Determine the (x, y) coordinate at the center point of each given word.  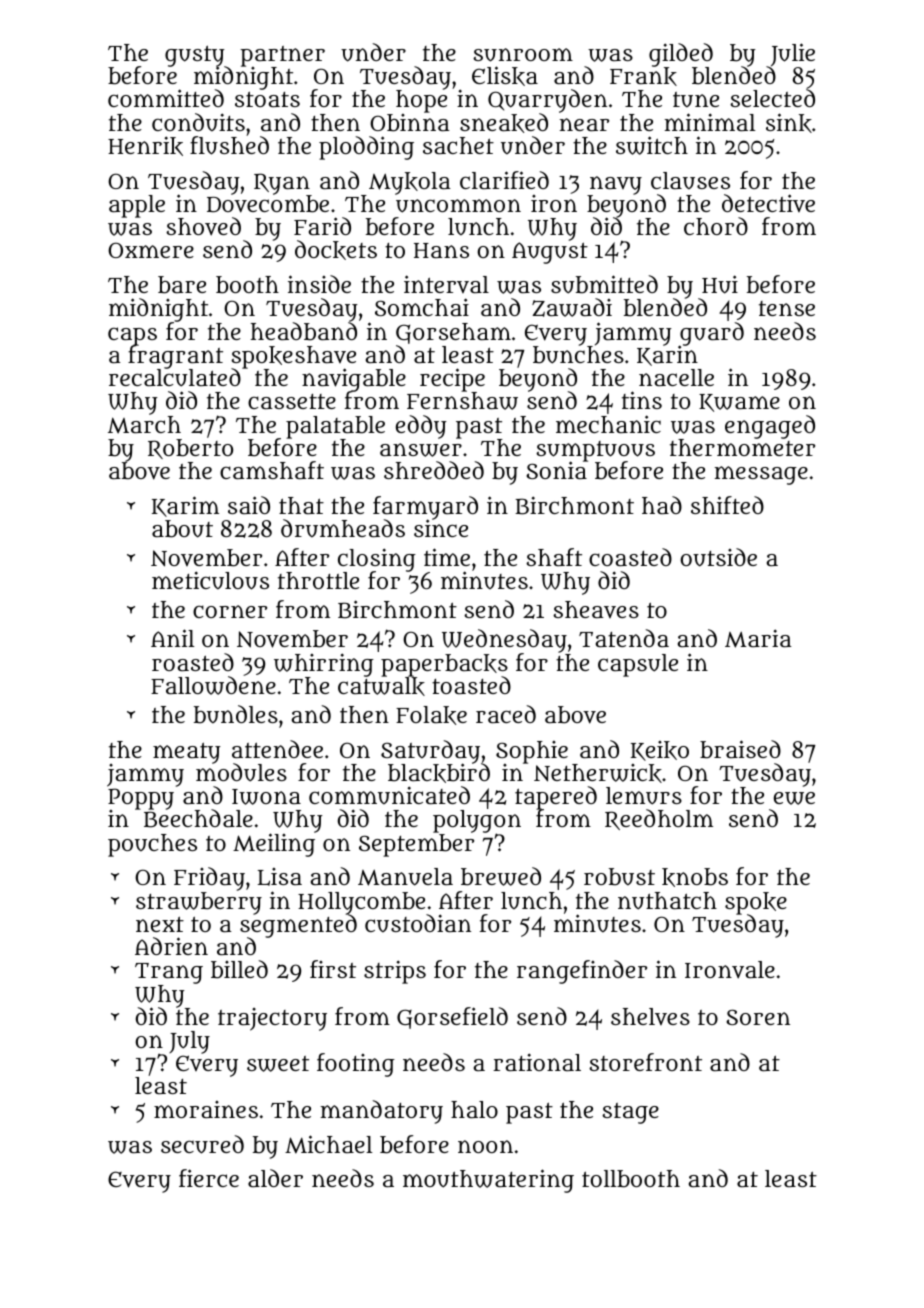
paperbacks (444, 665)
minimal (710, 122)
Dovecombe (268, 204)
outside (718, 557)
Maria (758, 638)
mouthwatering (488, 1181)
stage (630, 1113)
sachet (458, 145)
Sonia (556, 470)
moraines (206, 1109)
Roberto (190, 449)
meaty (187, 753)
